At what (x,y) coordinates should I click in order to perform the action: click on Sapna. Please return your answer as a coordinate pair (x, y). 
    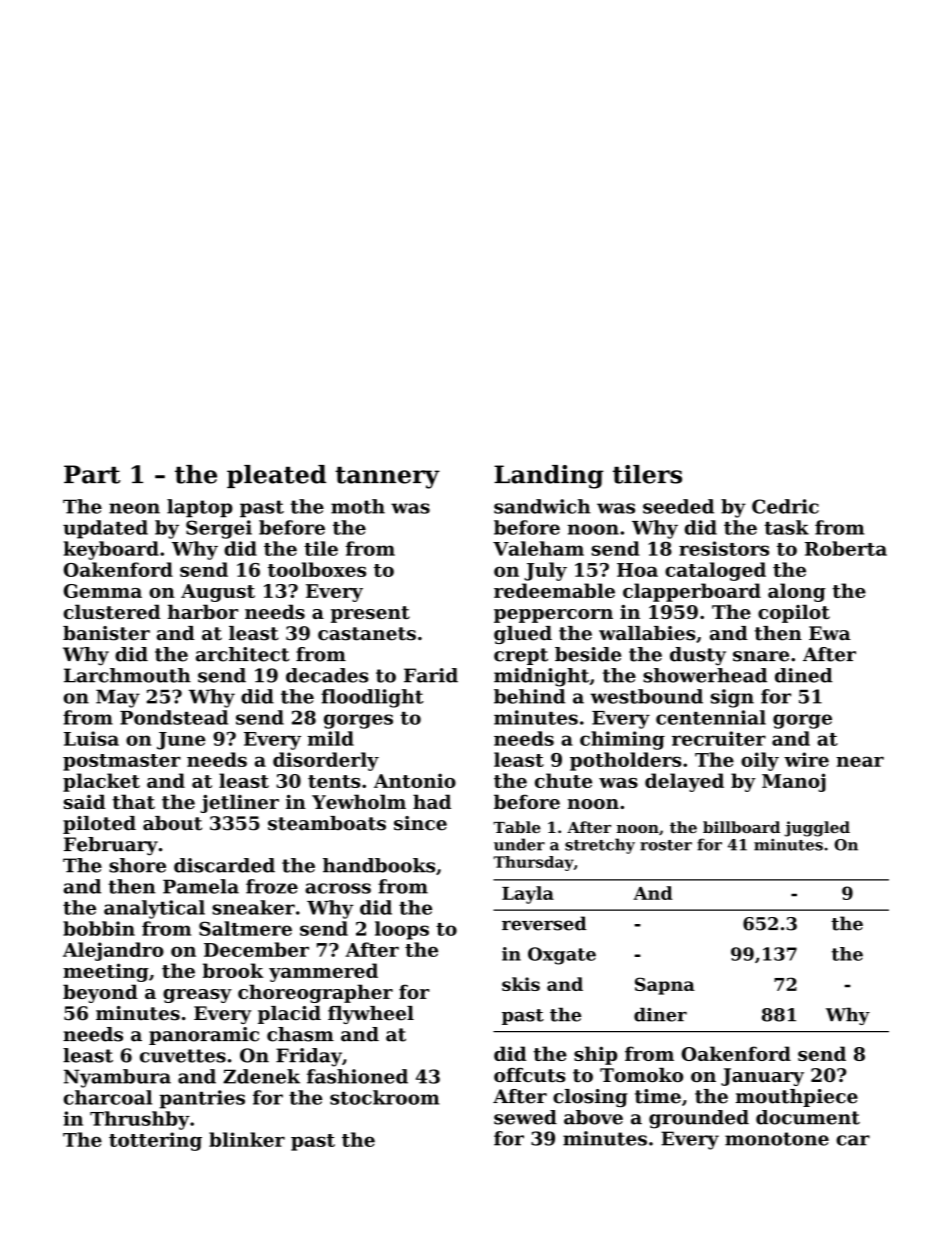
    Looking at the image, I should click on (665, 986).
